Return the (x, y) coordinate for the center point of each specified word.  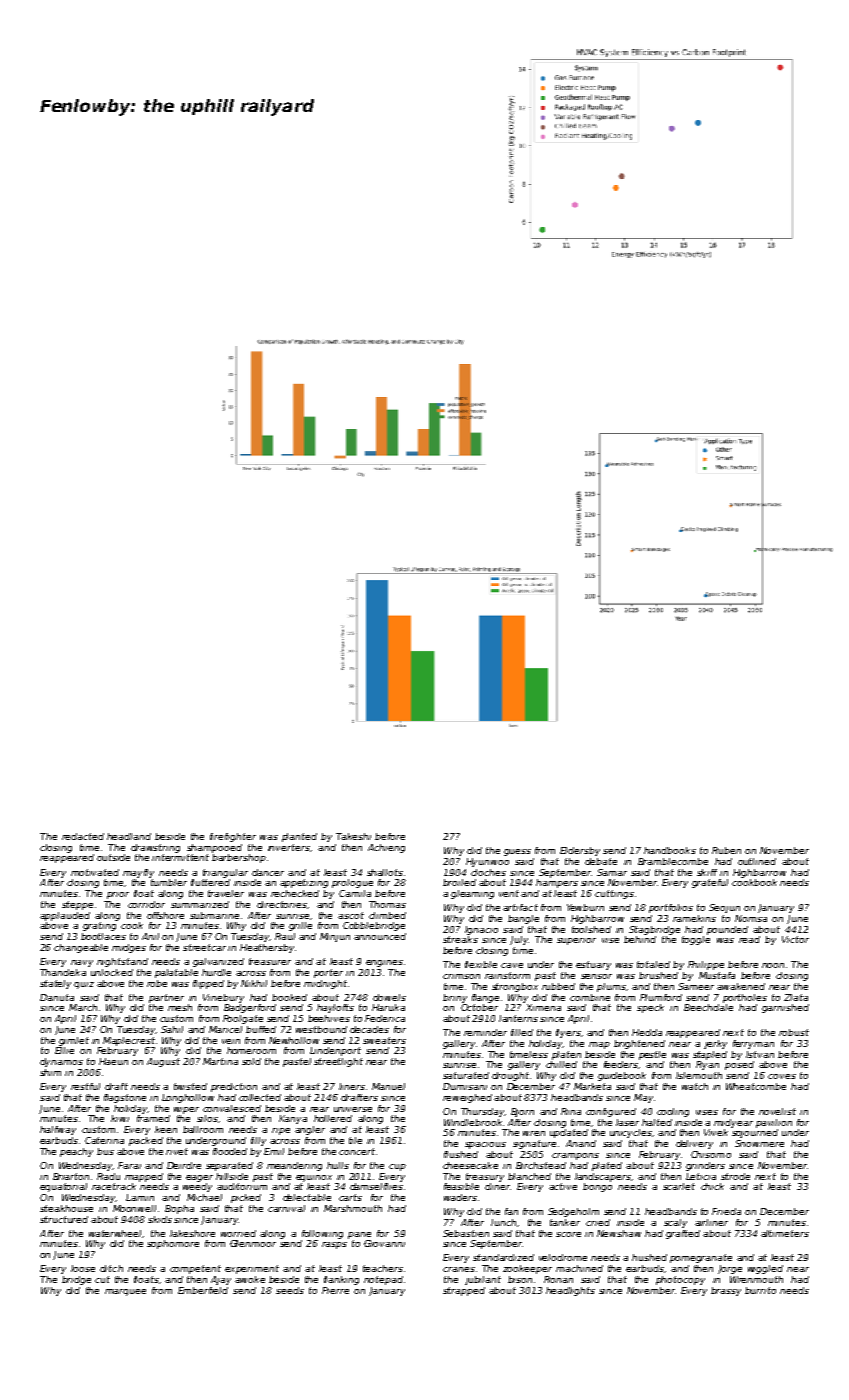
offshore (165, 915)
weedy (197, 1187)
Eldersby (580, 851)
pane (359, 1235)
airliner (711, 1222)
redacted (83, 836)
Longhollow (188, 1098)
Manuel (388, 1086)
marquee (125, 1292)
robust (794, 1032)
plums (611, 987)
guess (517, 852)
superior (576, 941)
